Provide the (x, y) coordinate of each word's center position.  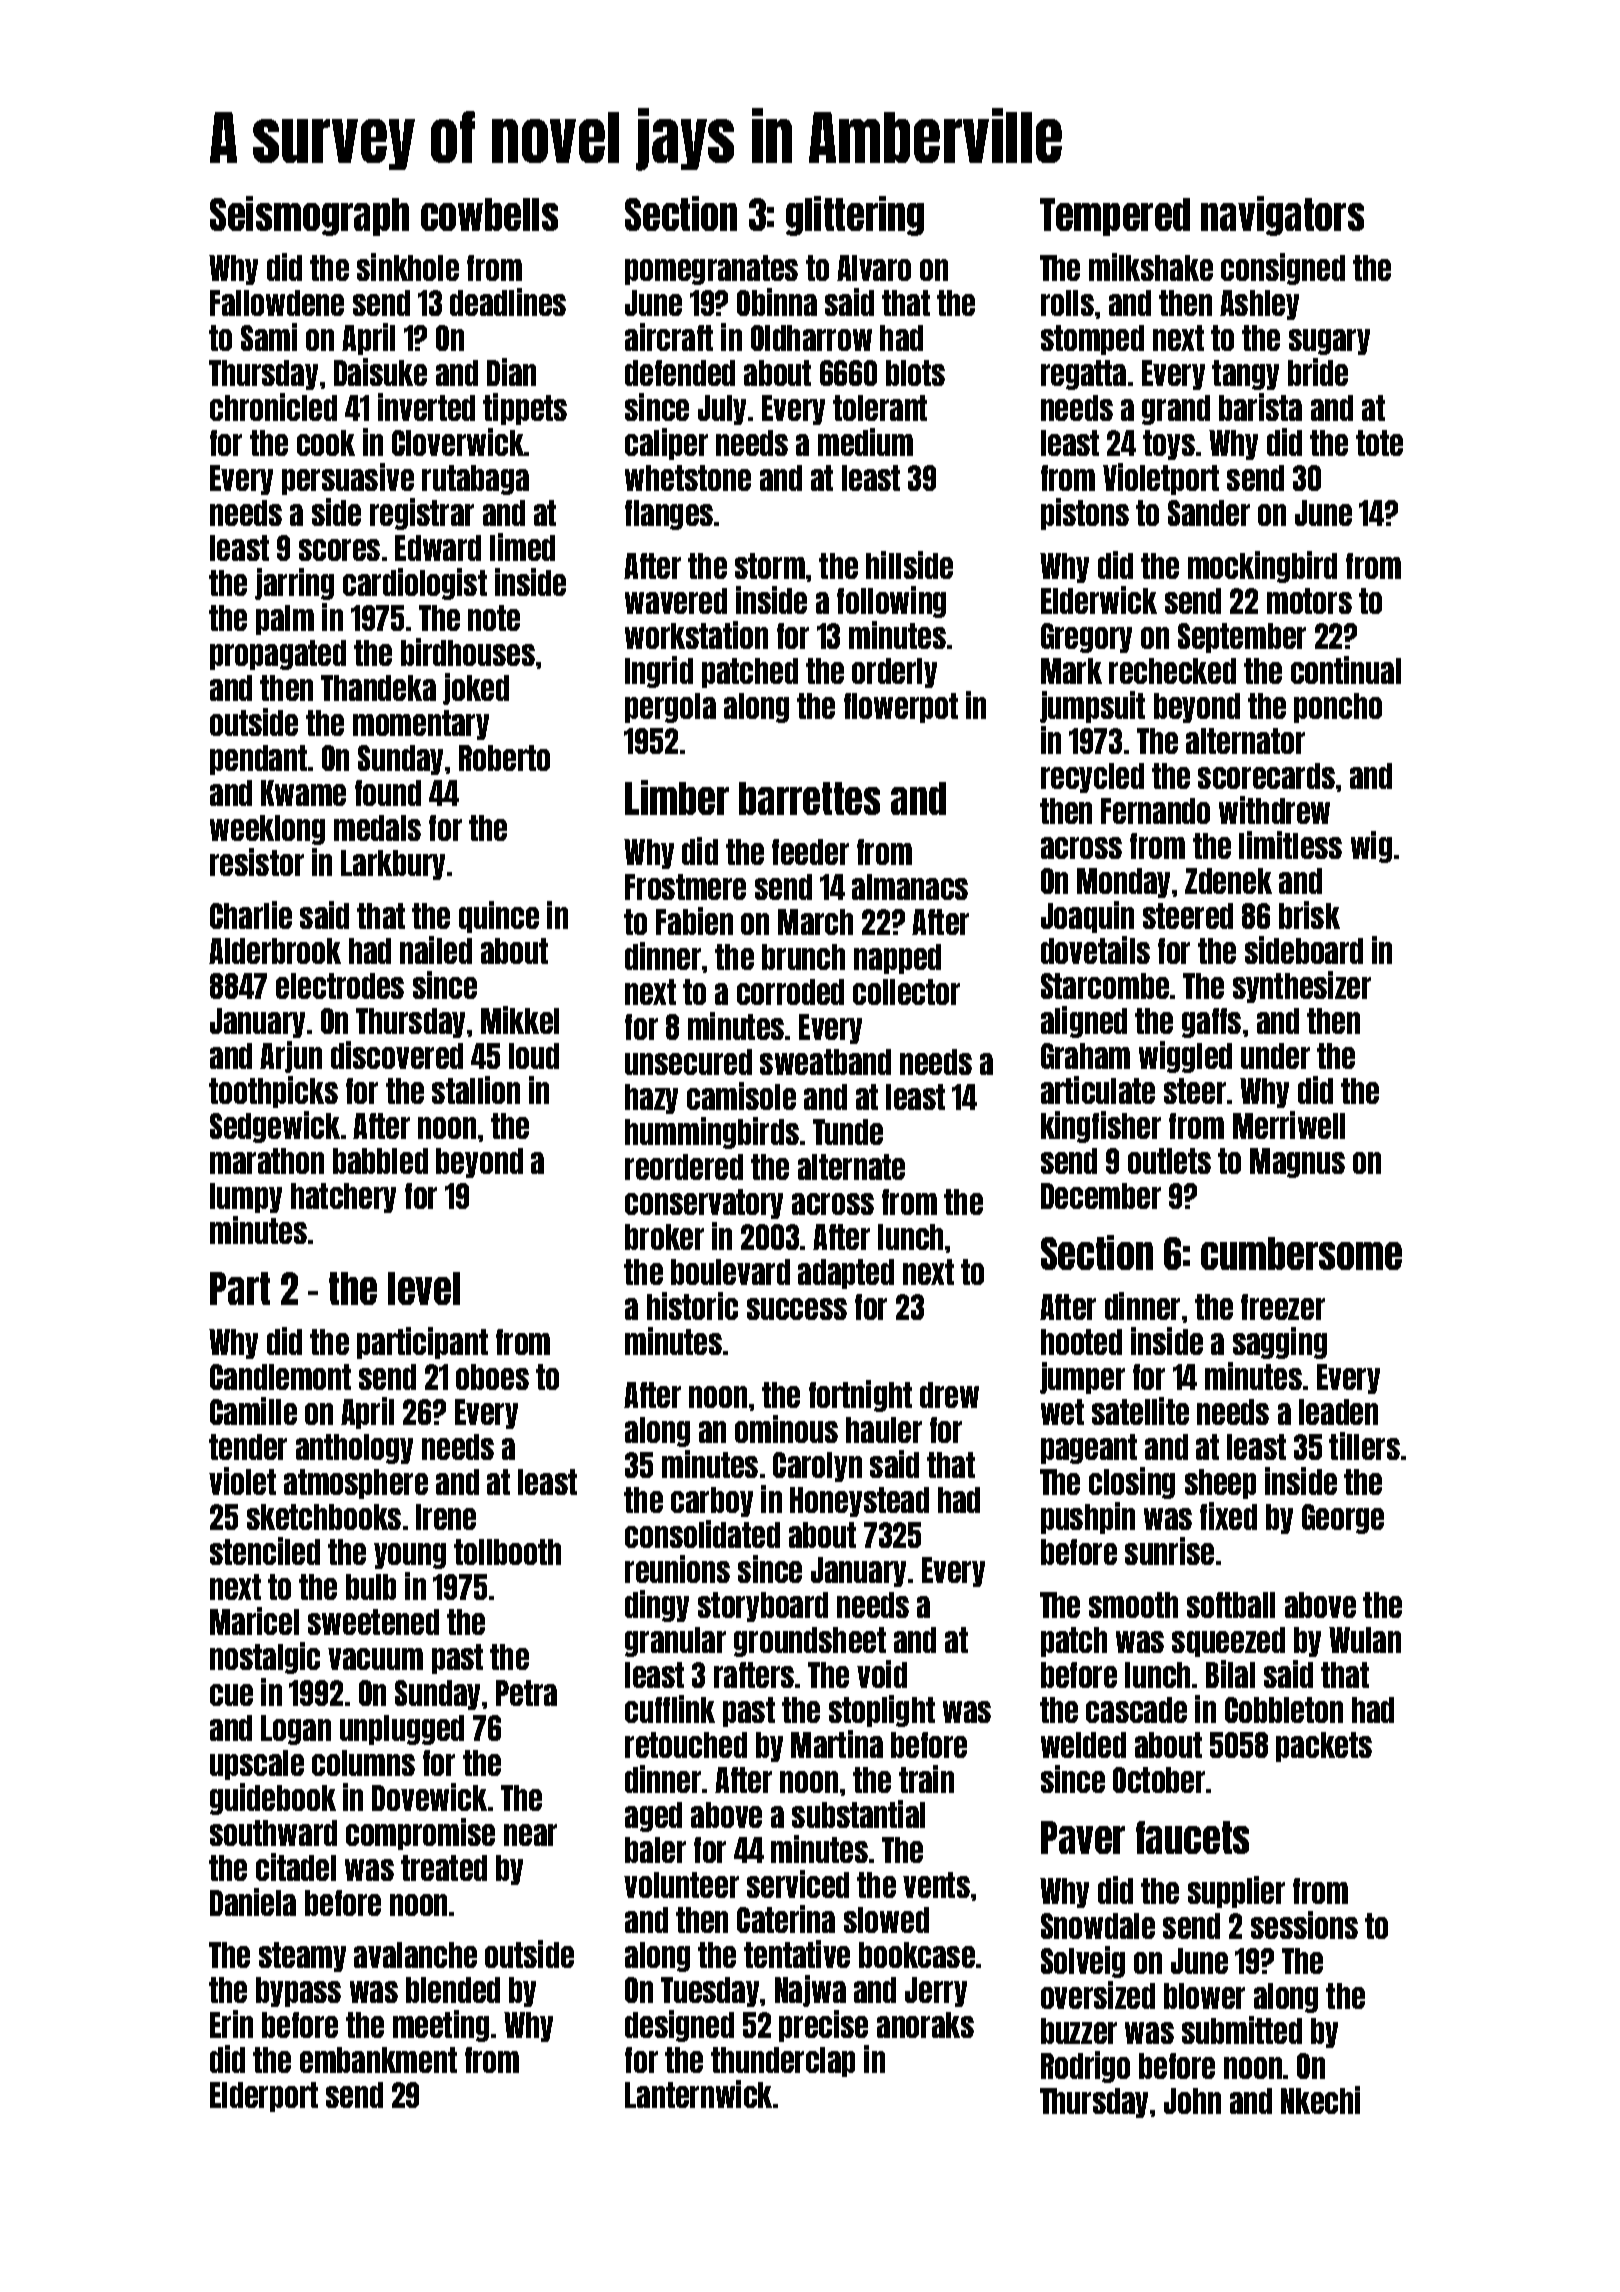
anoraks (925, 2025)
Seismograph (309, 216)
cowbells (489, 214)
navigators (1282, 216)
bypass (298, 1992)
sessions (1304, 1925)
